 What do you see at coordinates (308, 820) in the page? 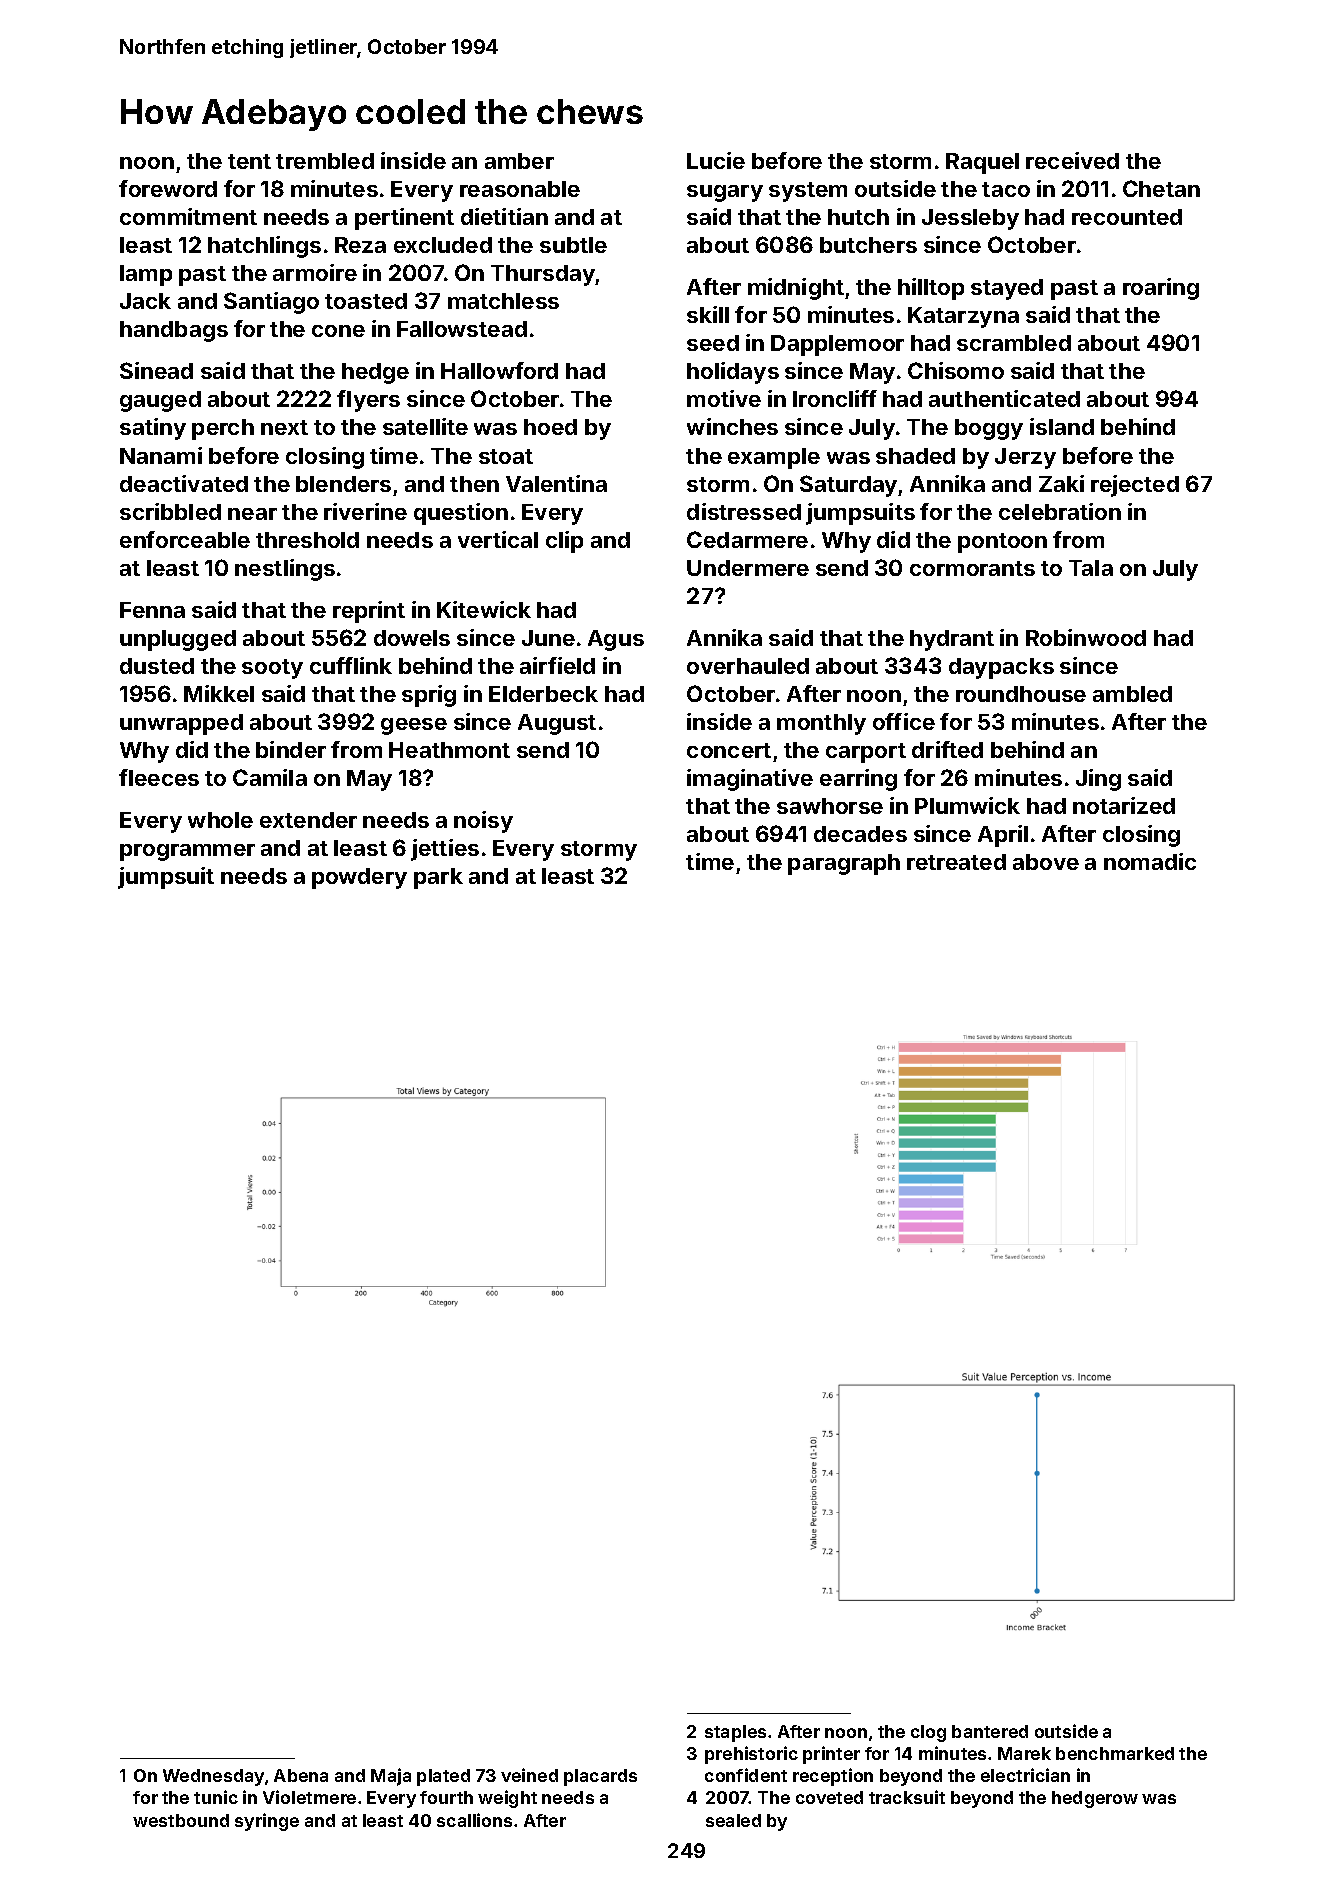
I see `extender` at bounding box center [308, 820].
